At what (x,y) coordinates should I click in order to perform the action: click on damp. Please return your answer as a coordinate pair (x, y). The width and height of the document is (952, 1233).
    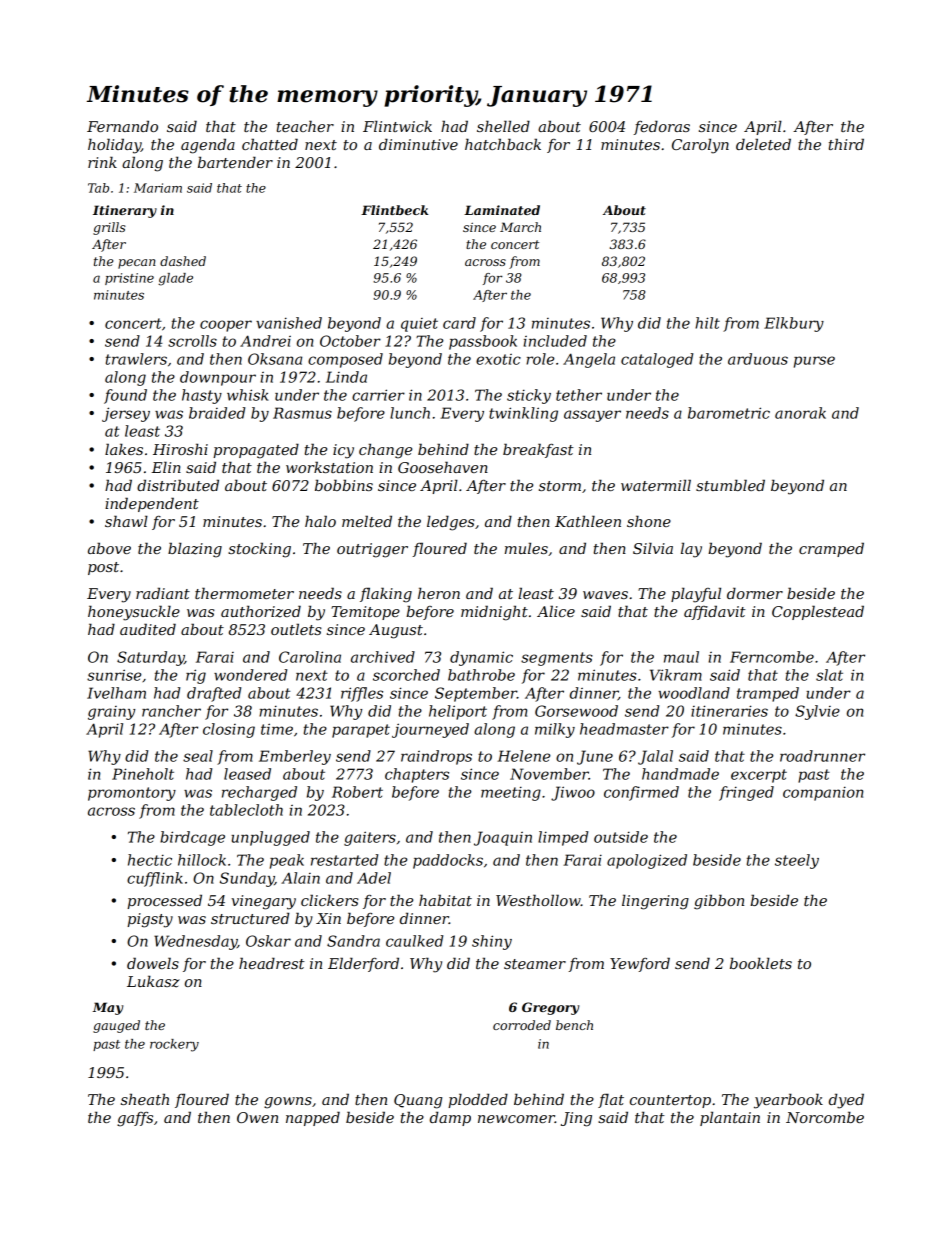
    Looking at the image, I should click on (450, 1118).
